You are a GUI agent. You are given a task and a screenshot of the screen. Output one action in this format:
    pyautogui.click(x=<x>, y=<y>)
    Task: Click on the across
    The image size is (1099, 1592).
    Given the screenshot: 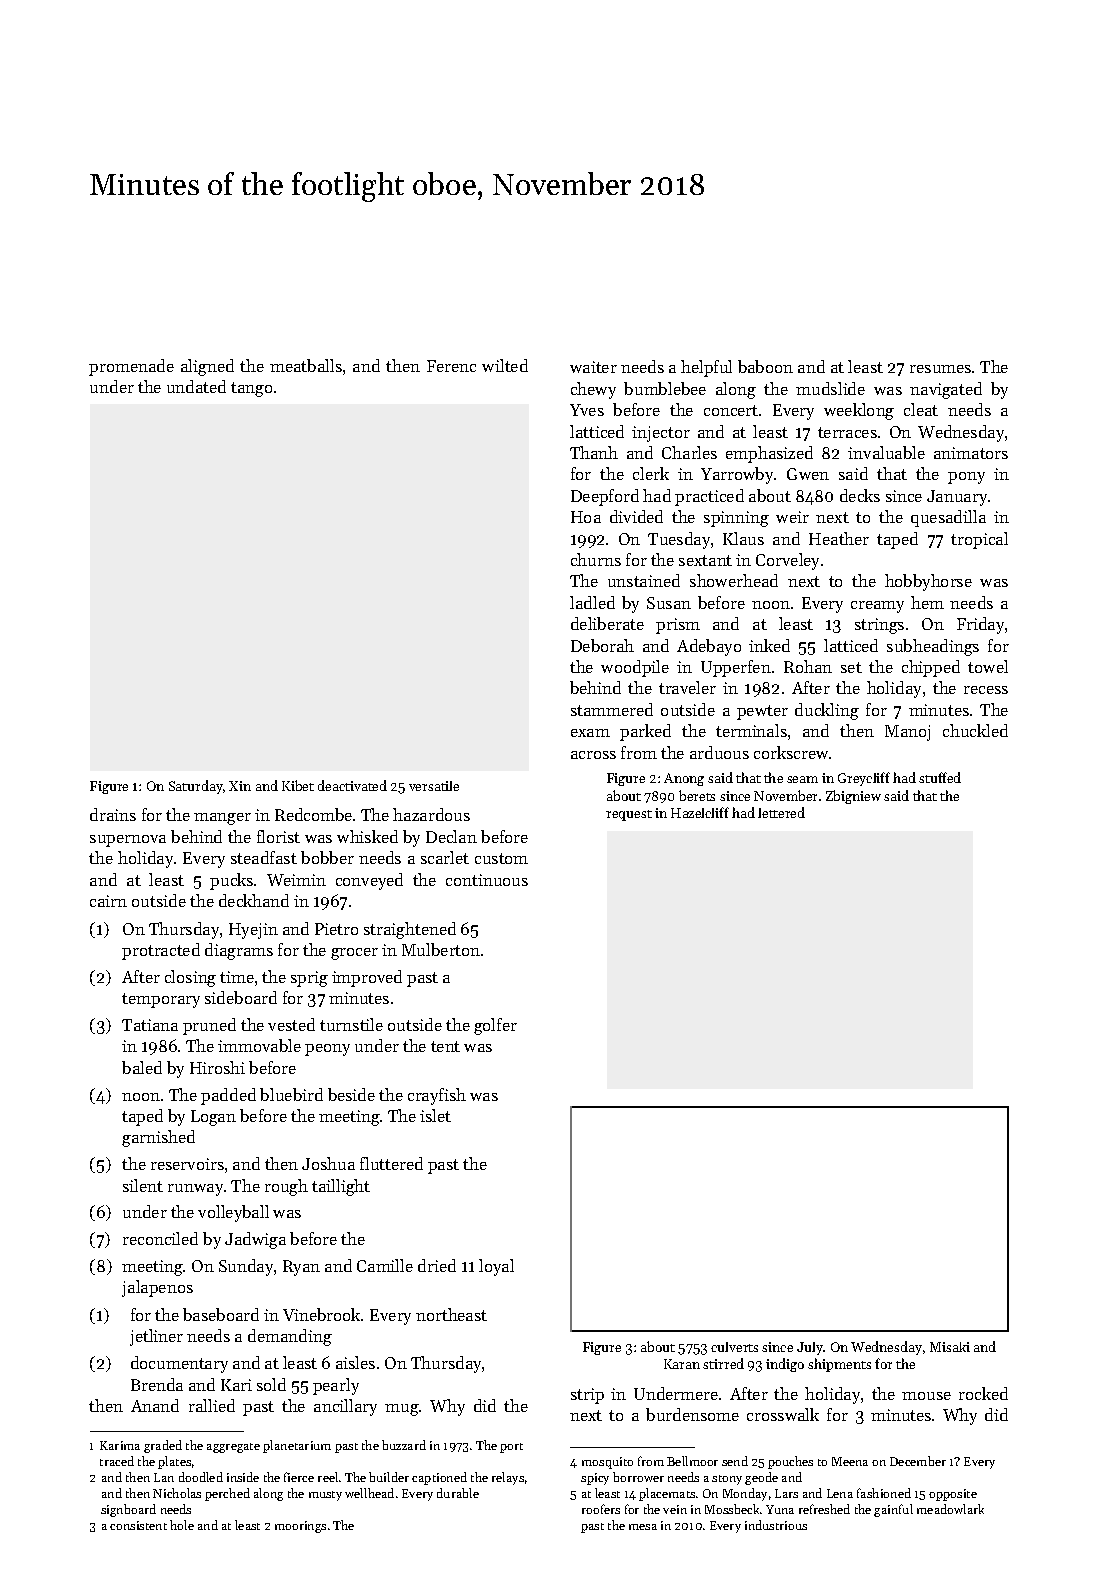 What is the action you would take?
    pyautogui.click(x=593, y=755)
